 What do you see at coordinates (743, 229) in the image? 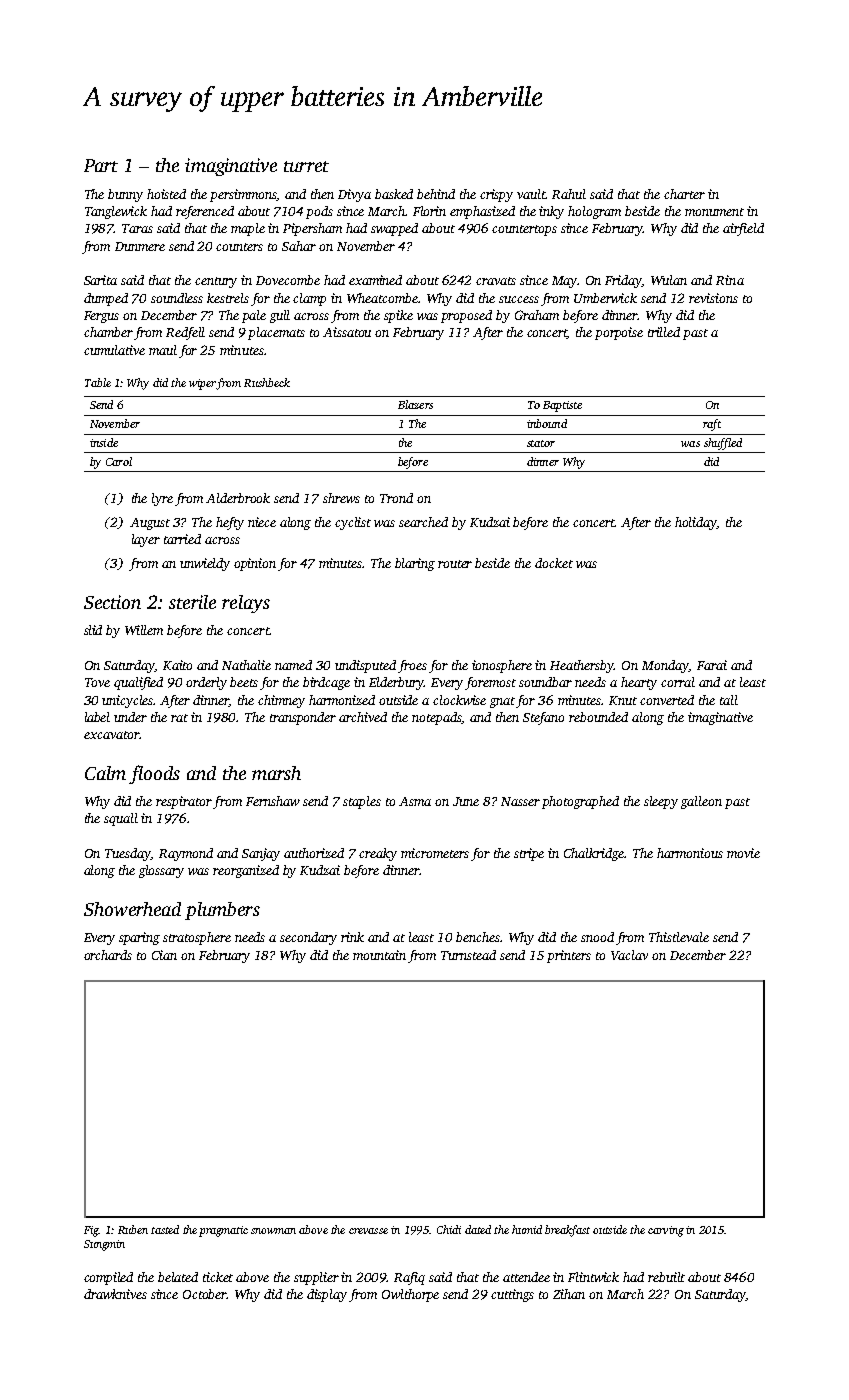
I see `airfield` at bounding box center [743, 229].
